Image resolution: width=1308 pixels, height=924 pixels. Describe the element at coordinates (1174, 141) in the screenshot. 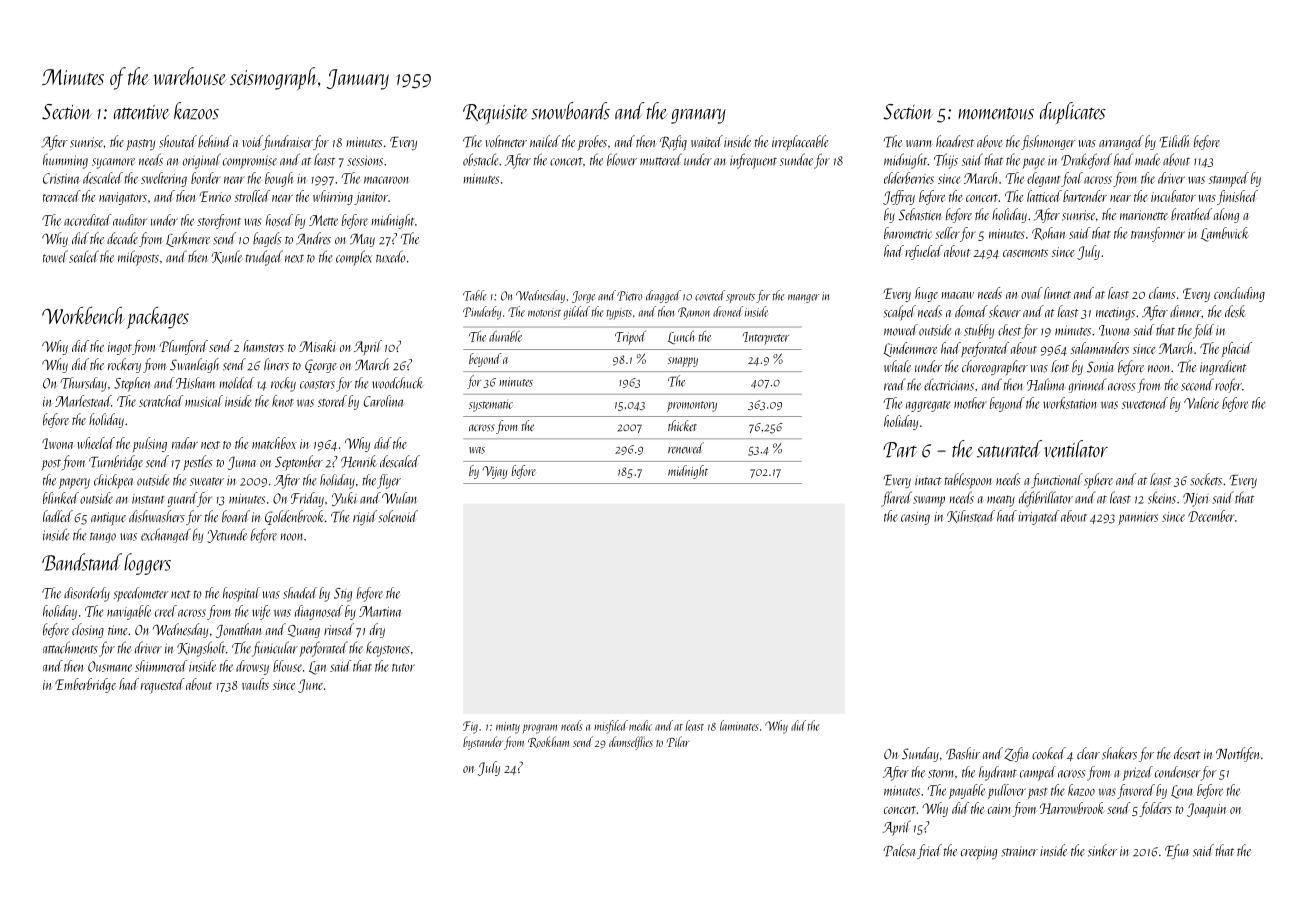

I see `Eilidh` at that location.
